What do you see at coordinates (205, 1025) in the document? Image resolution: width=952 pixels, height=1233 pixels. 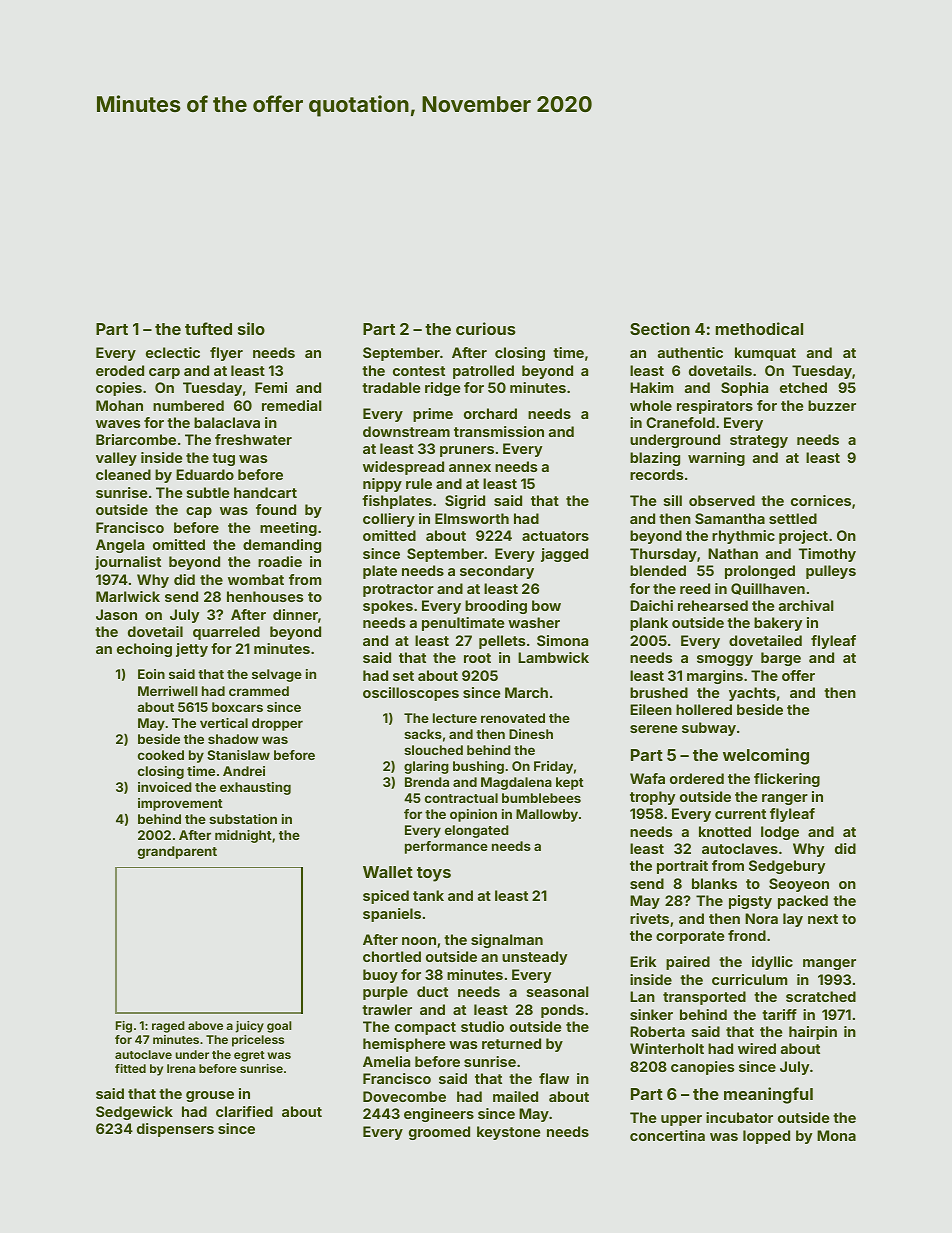 I see `above` at bounding box center [205, 1025].
